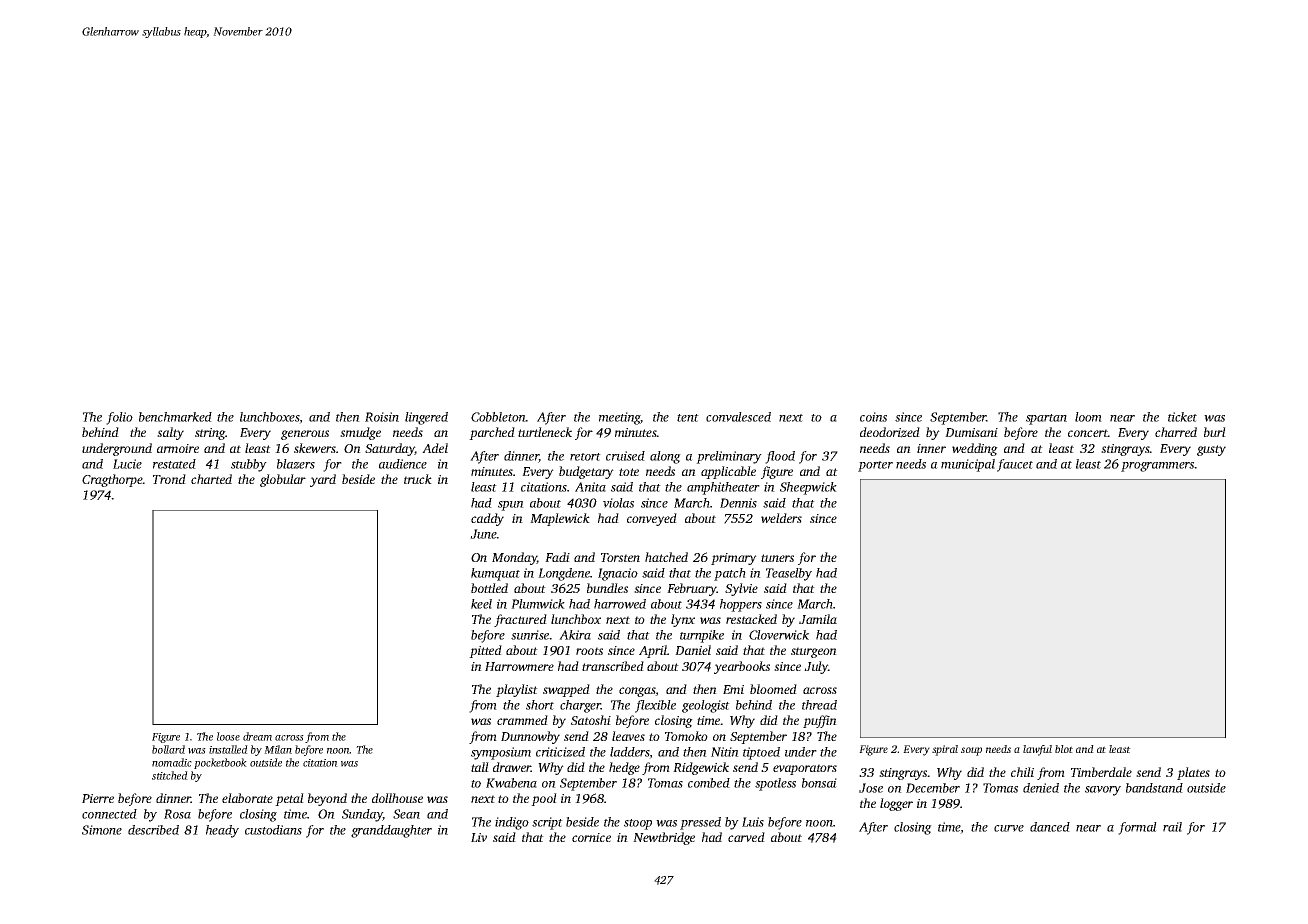  What do you see at coordinates (560, 519) in the screenshot?
I see `Maplewick` at bounding box center [560, 519].
